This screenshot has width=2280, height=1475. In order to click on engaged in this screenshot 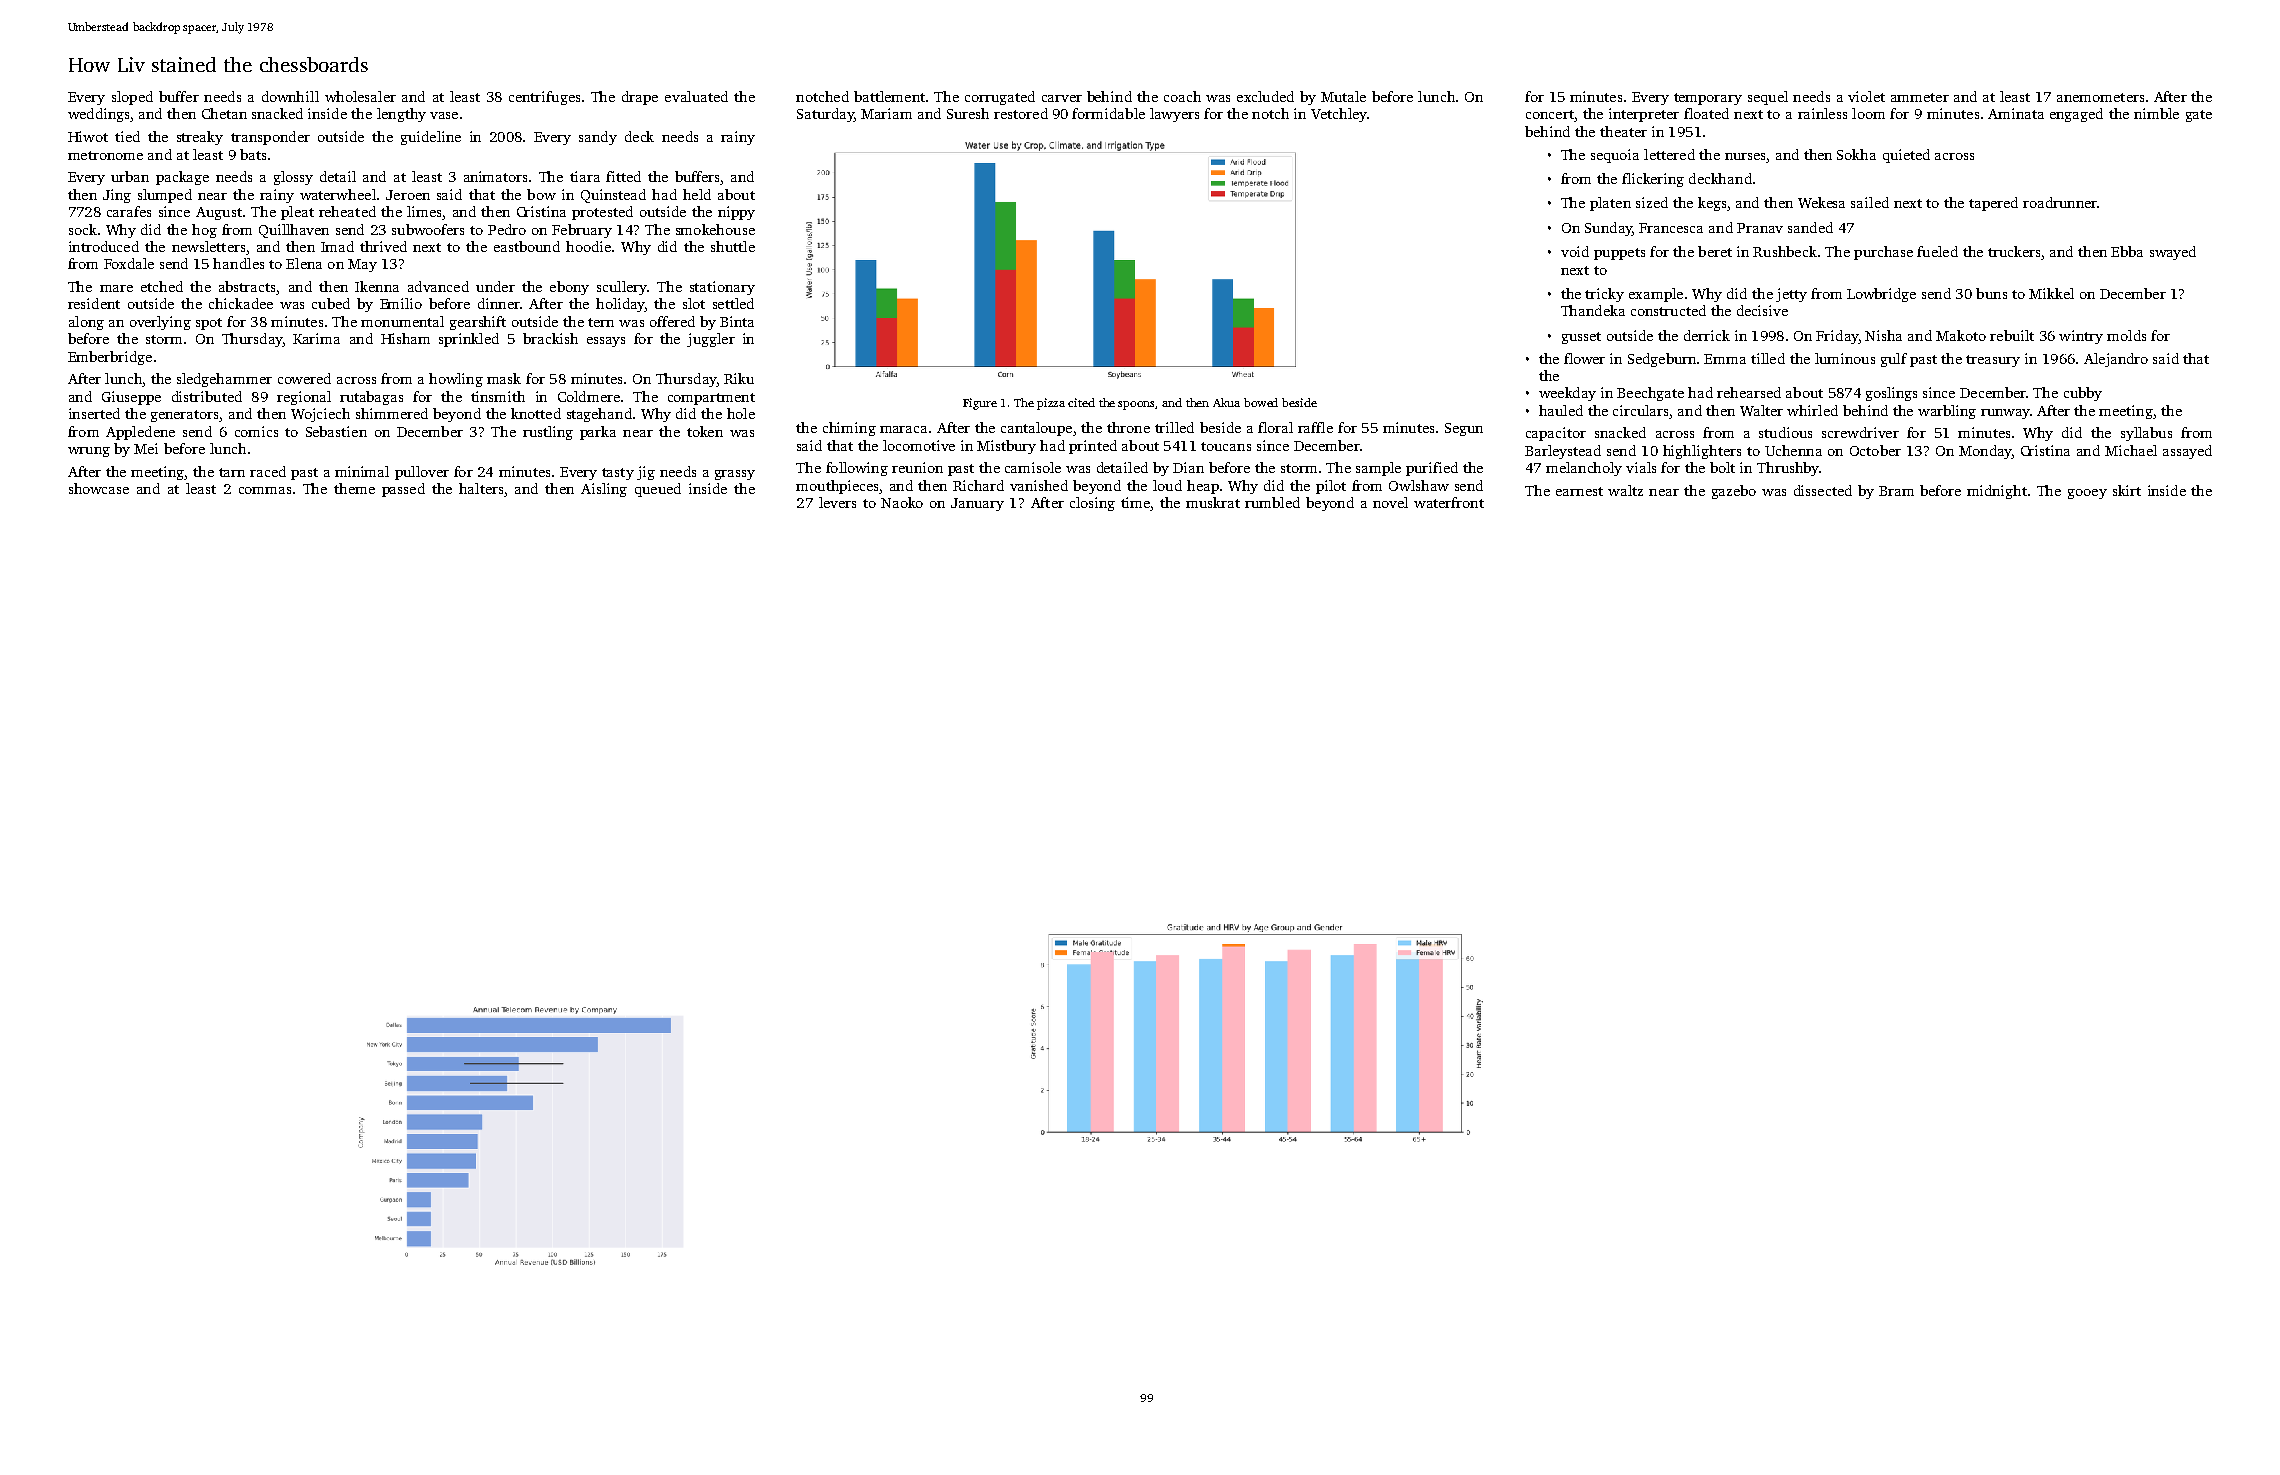, I will do `click(2076, 115)`.
